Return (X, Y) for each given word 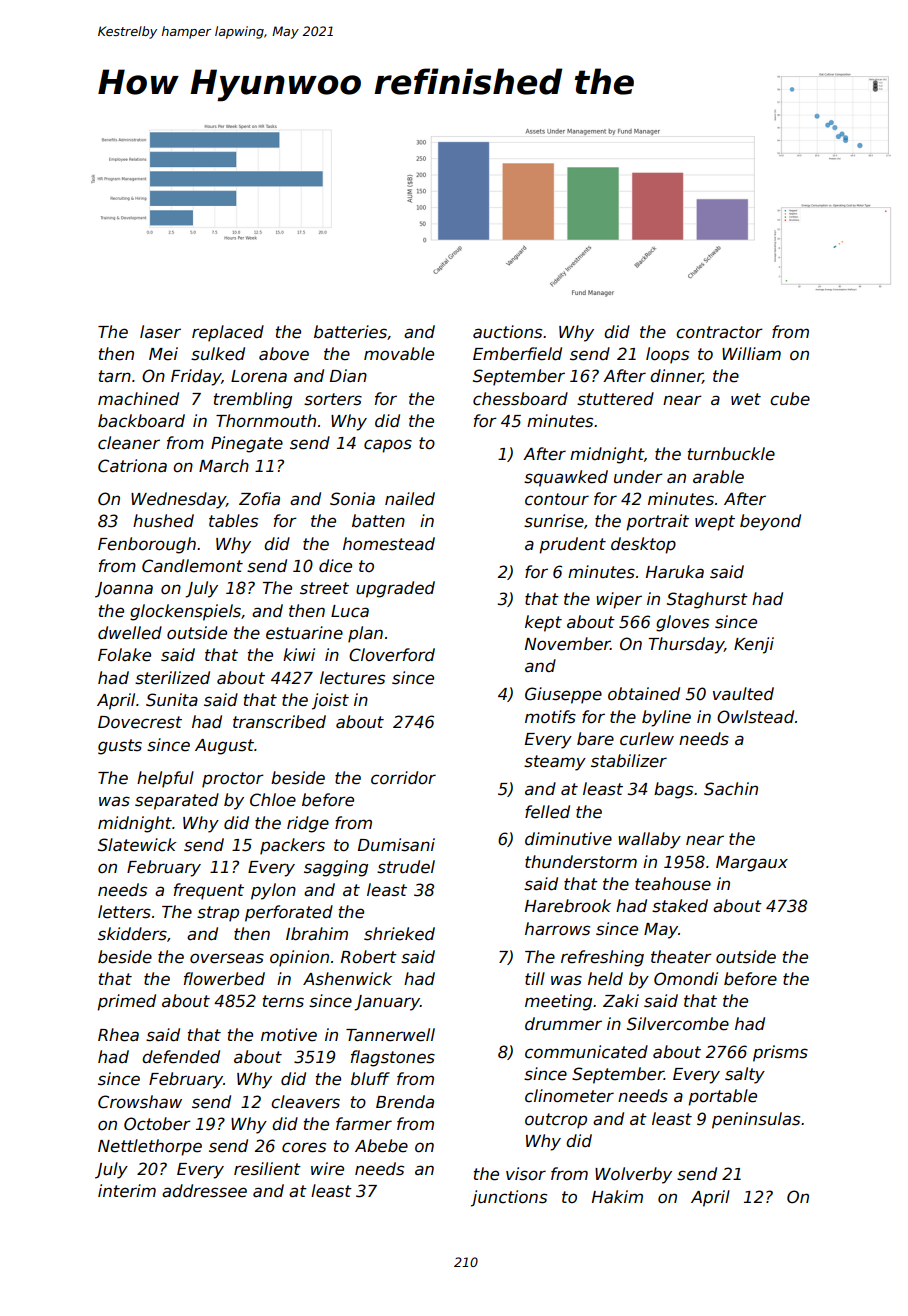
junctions (509, 1198)
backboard (141, 421)
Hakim (617, 1196)
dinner (676, 376)
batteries (350, 332)
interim (127, 1191)
